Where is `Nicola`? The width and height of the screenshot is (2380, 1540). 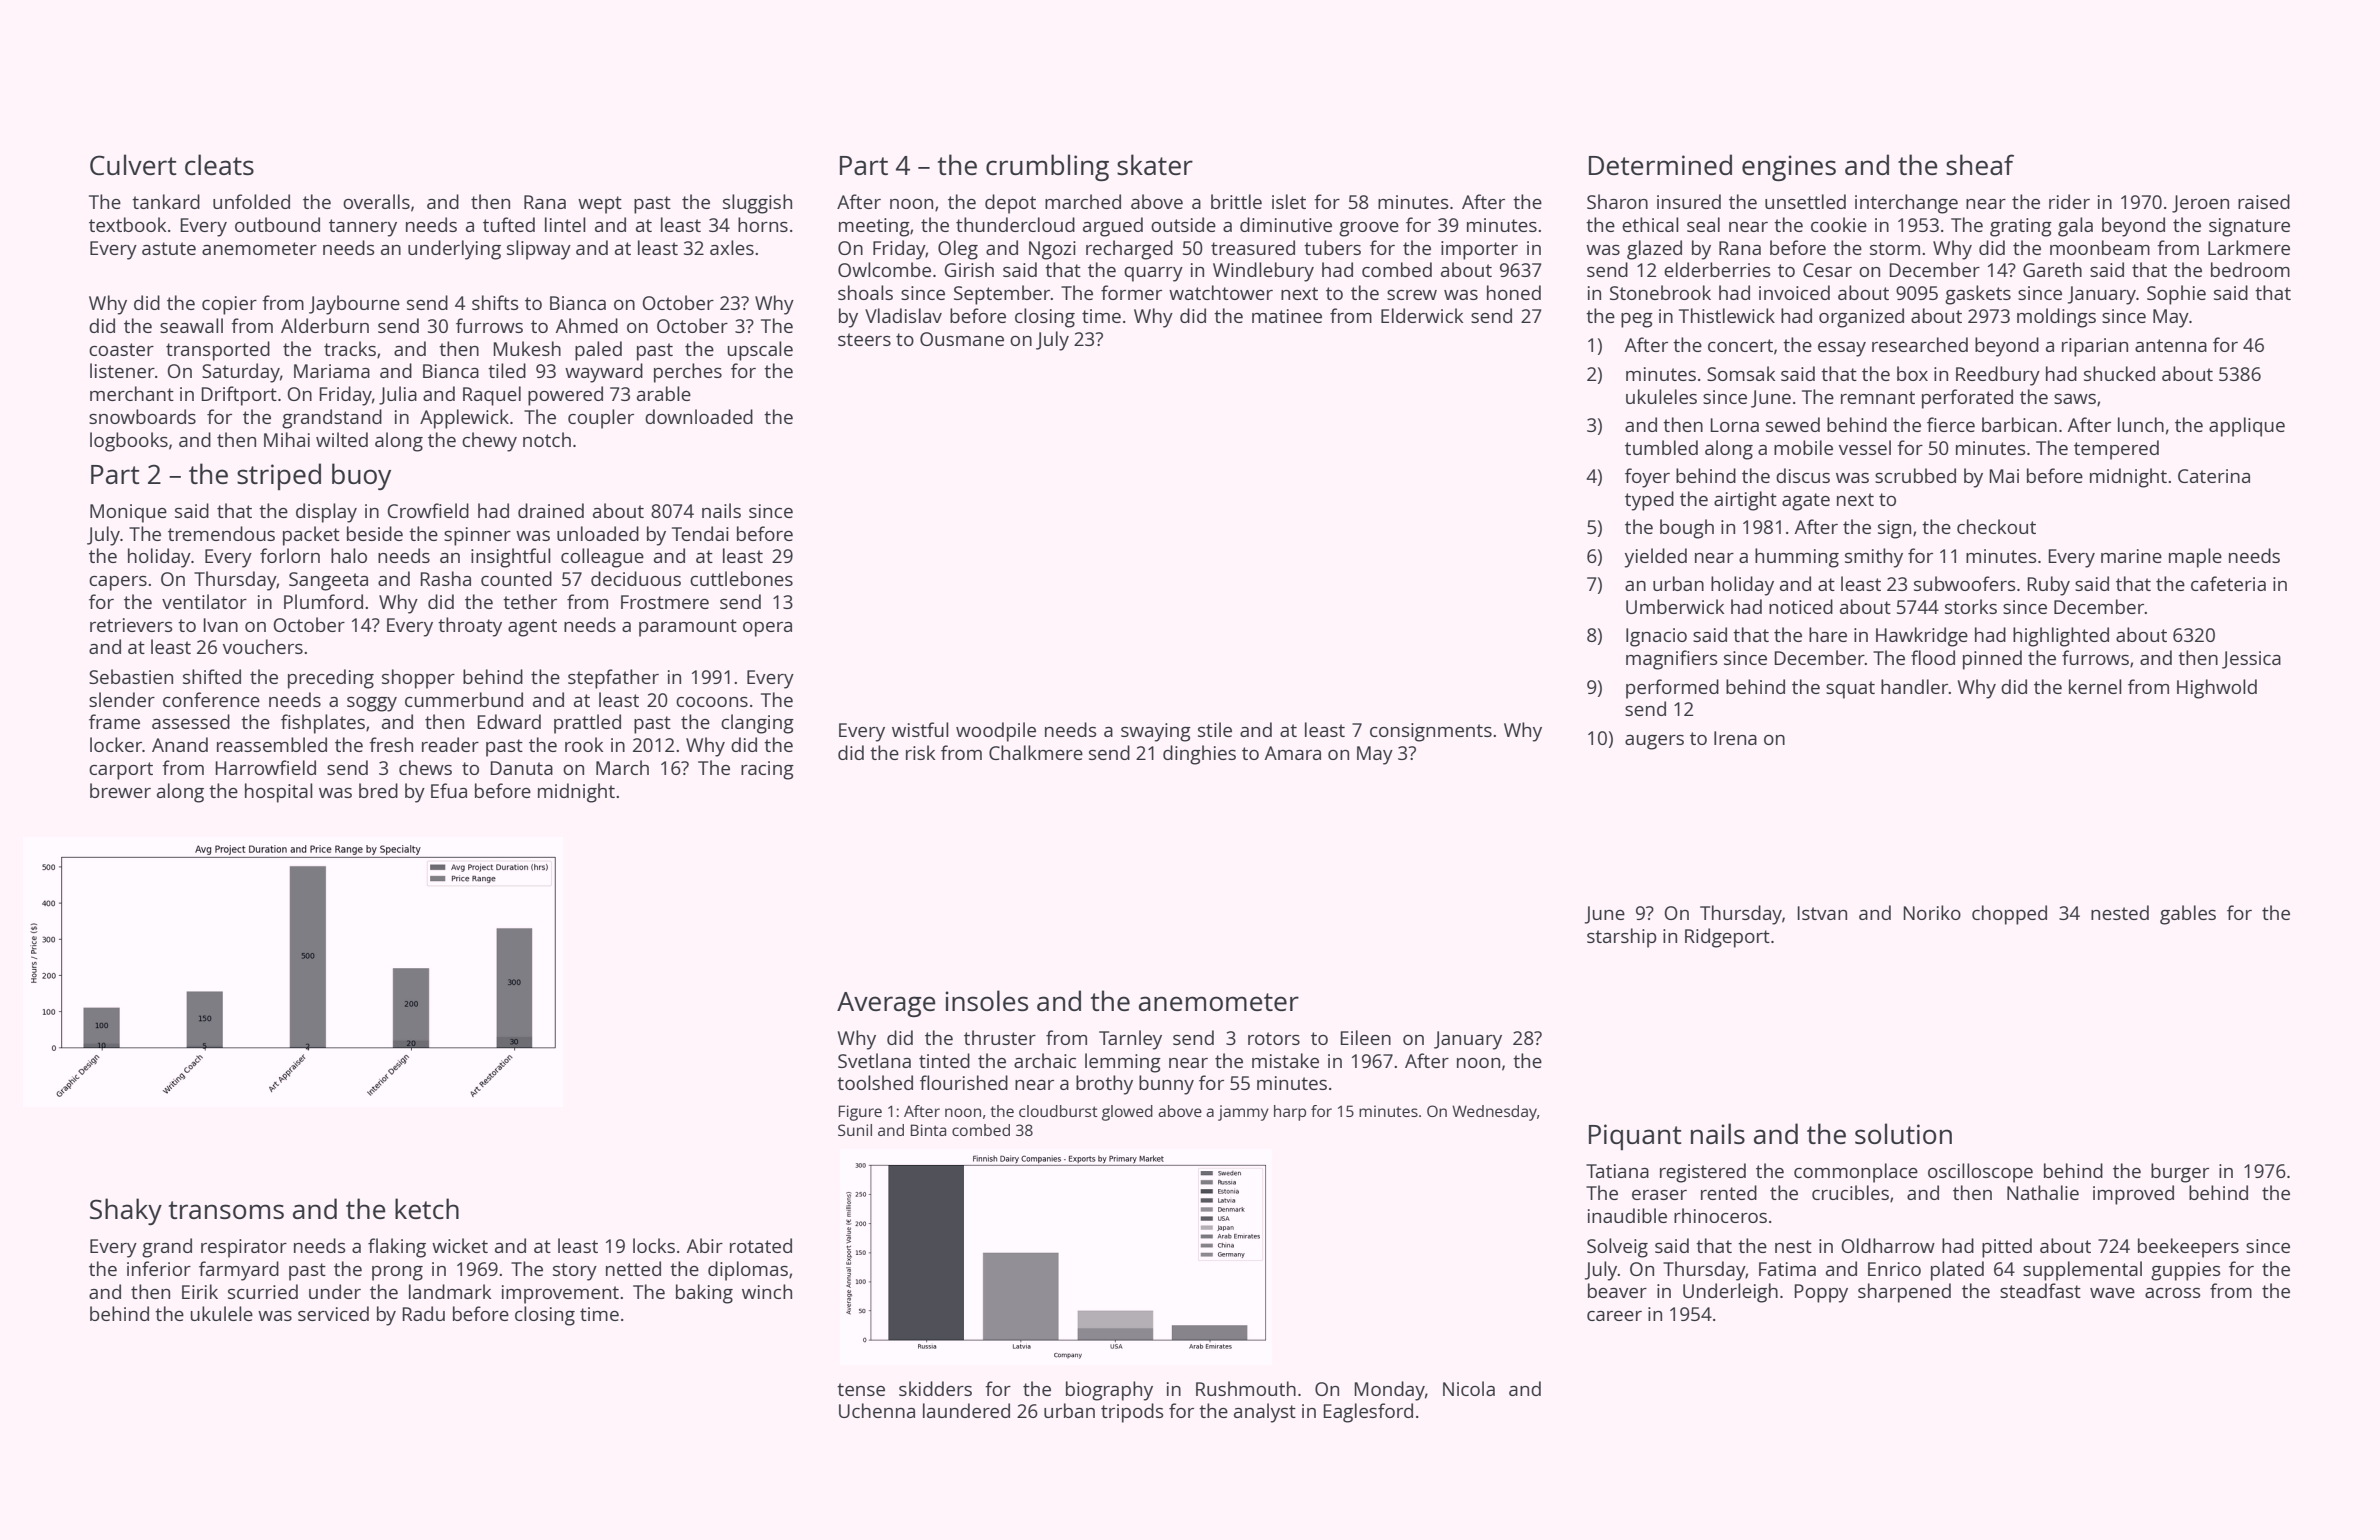 Nicola is located at coordinates (1469, 1388).
